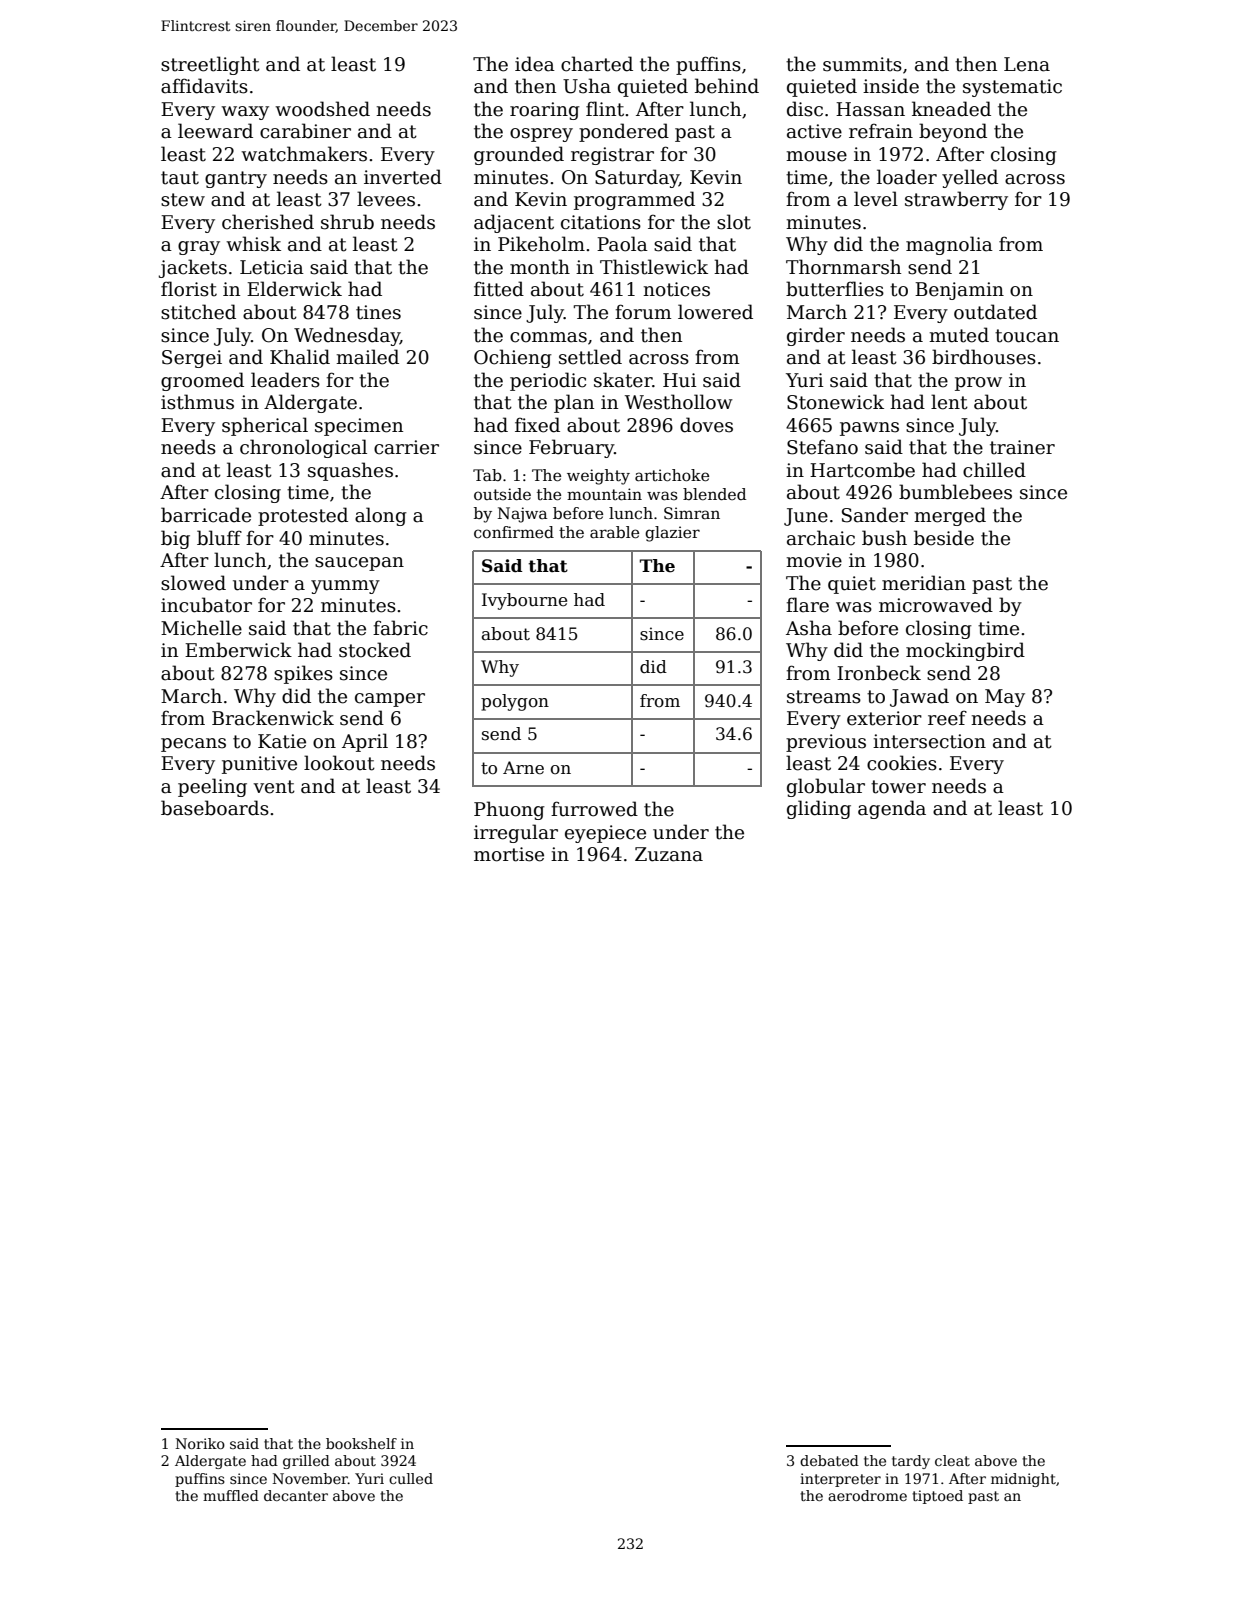 Image resolution: width=1234 pixels, height=1597 pixels. What do you see at coordinates (359, 564) in the document?
I see `saucepan` at bounding box center [359, 564].
